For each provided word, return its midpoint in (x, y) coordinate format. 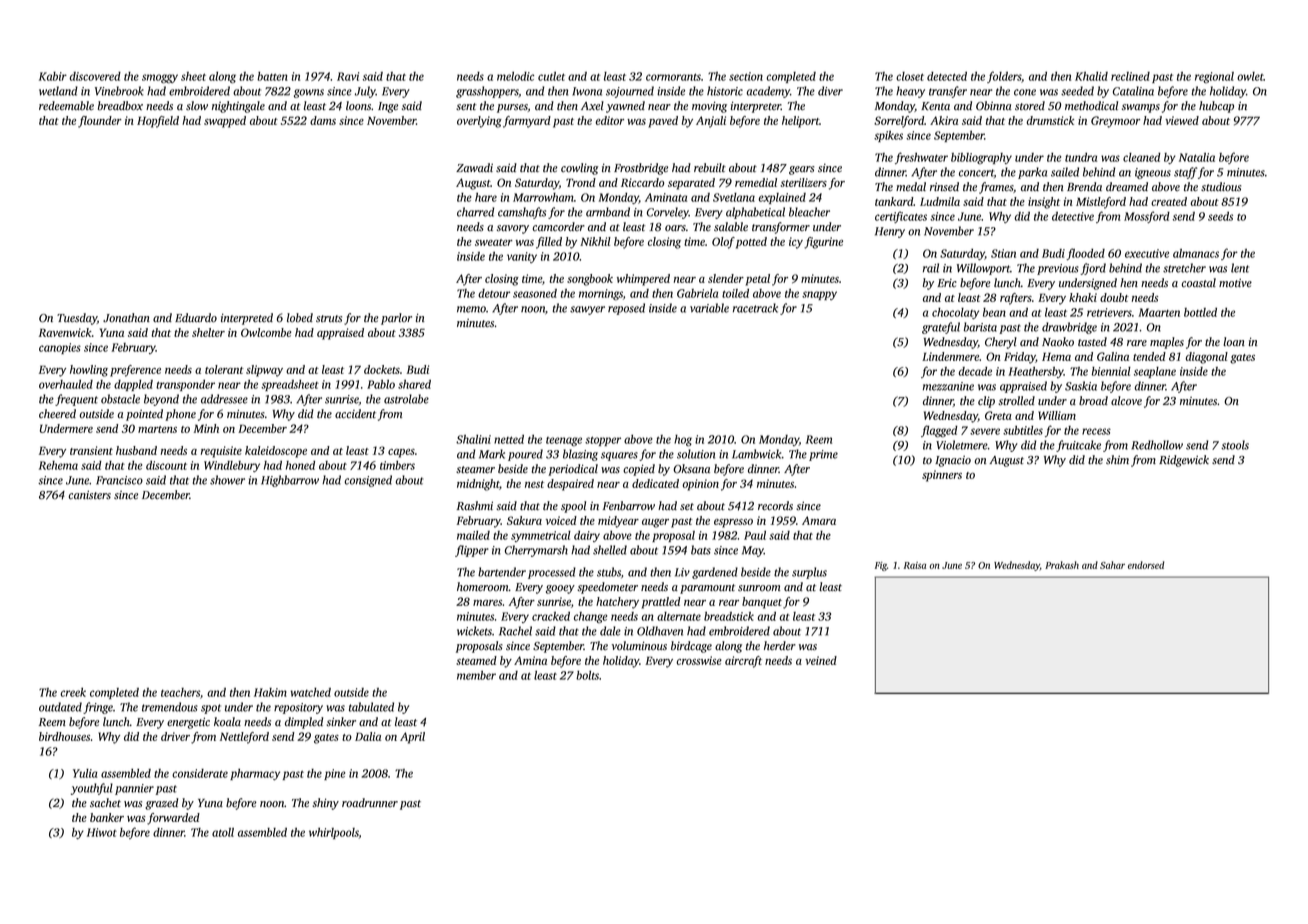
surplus (809, 573)
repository (298, 708)
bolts (587, 675)
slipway (264, 371)
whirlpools (334, 833)
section (746, 76)
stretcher (1184, 268)
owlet (1250, 76)
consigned (368, 481)
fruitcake (1078, 446)
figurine (823, 243)
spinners (942, 476)
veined (821, 660)
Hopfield (158, 122)
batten (272, 76)
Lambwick (756, 454)
